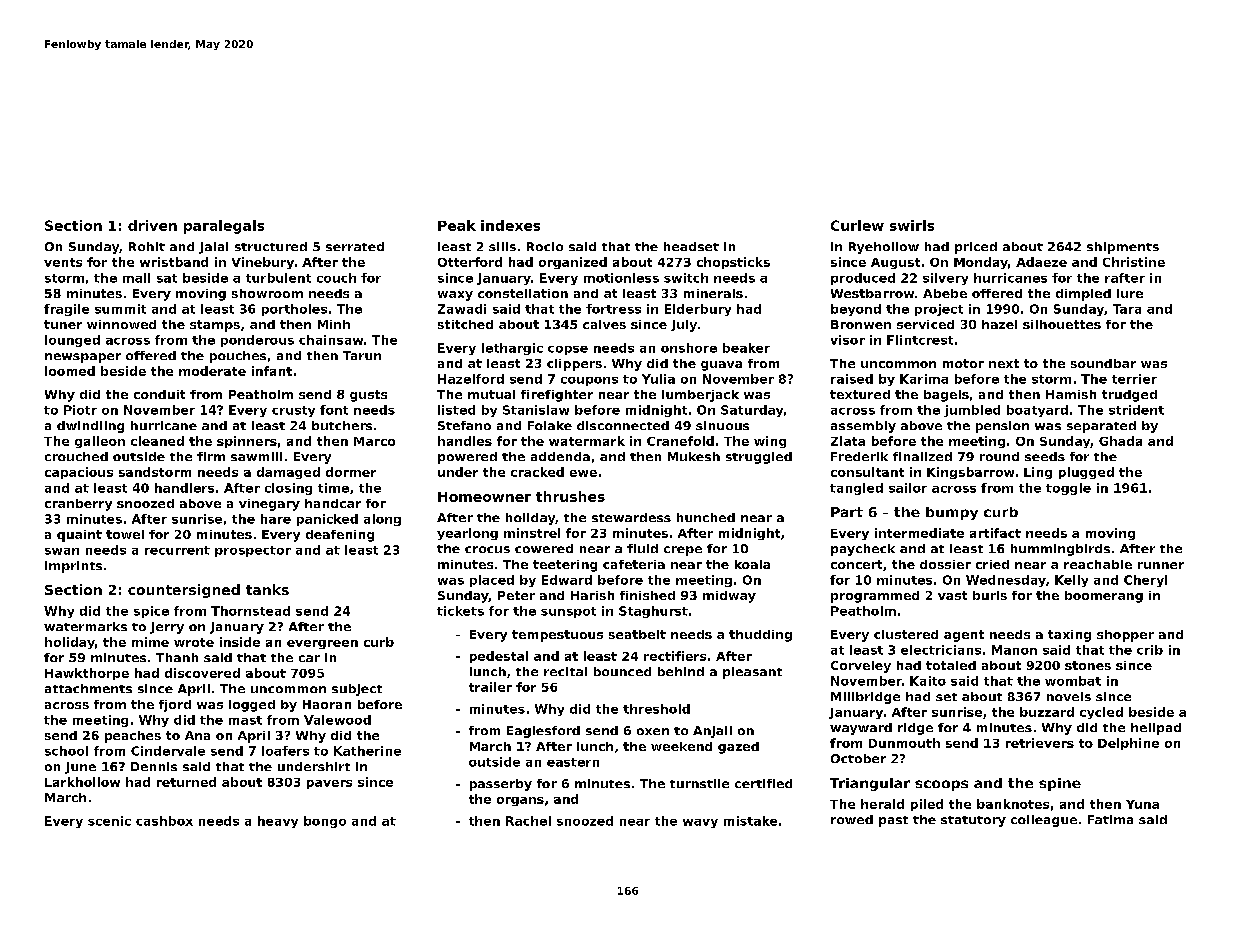 The image size is (1233, 952). What do you see at coordinates (368, 396) in the image?
I see `gusts` at bounding box center [368, 396].
